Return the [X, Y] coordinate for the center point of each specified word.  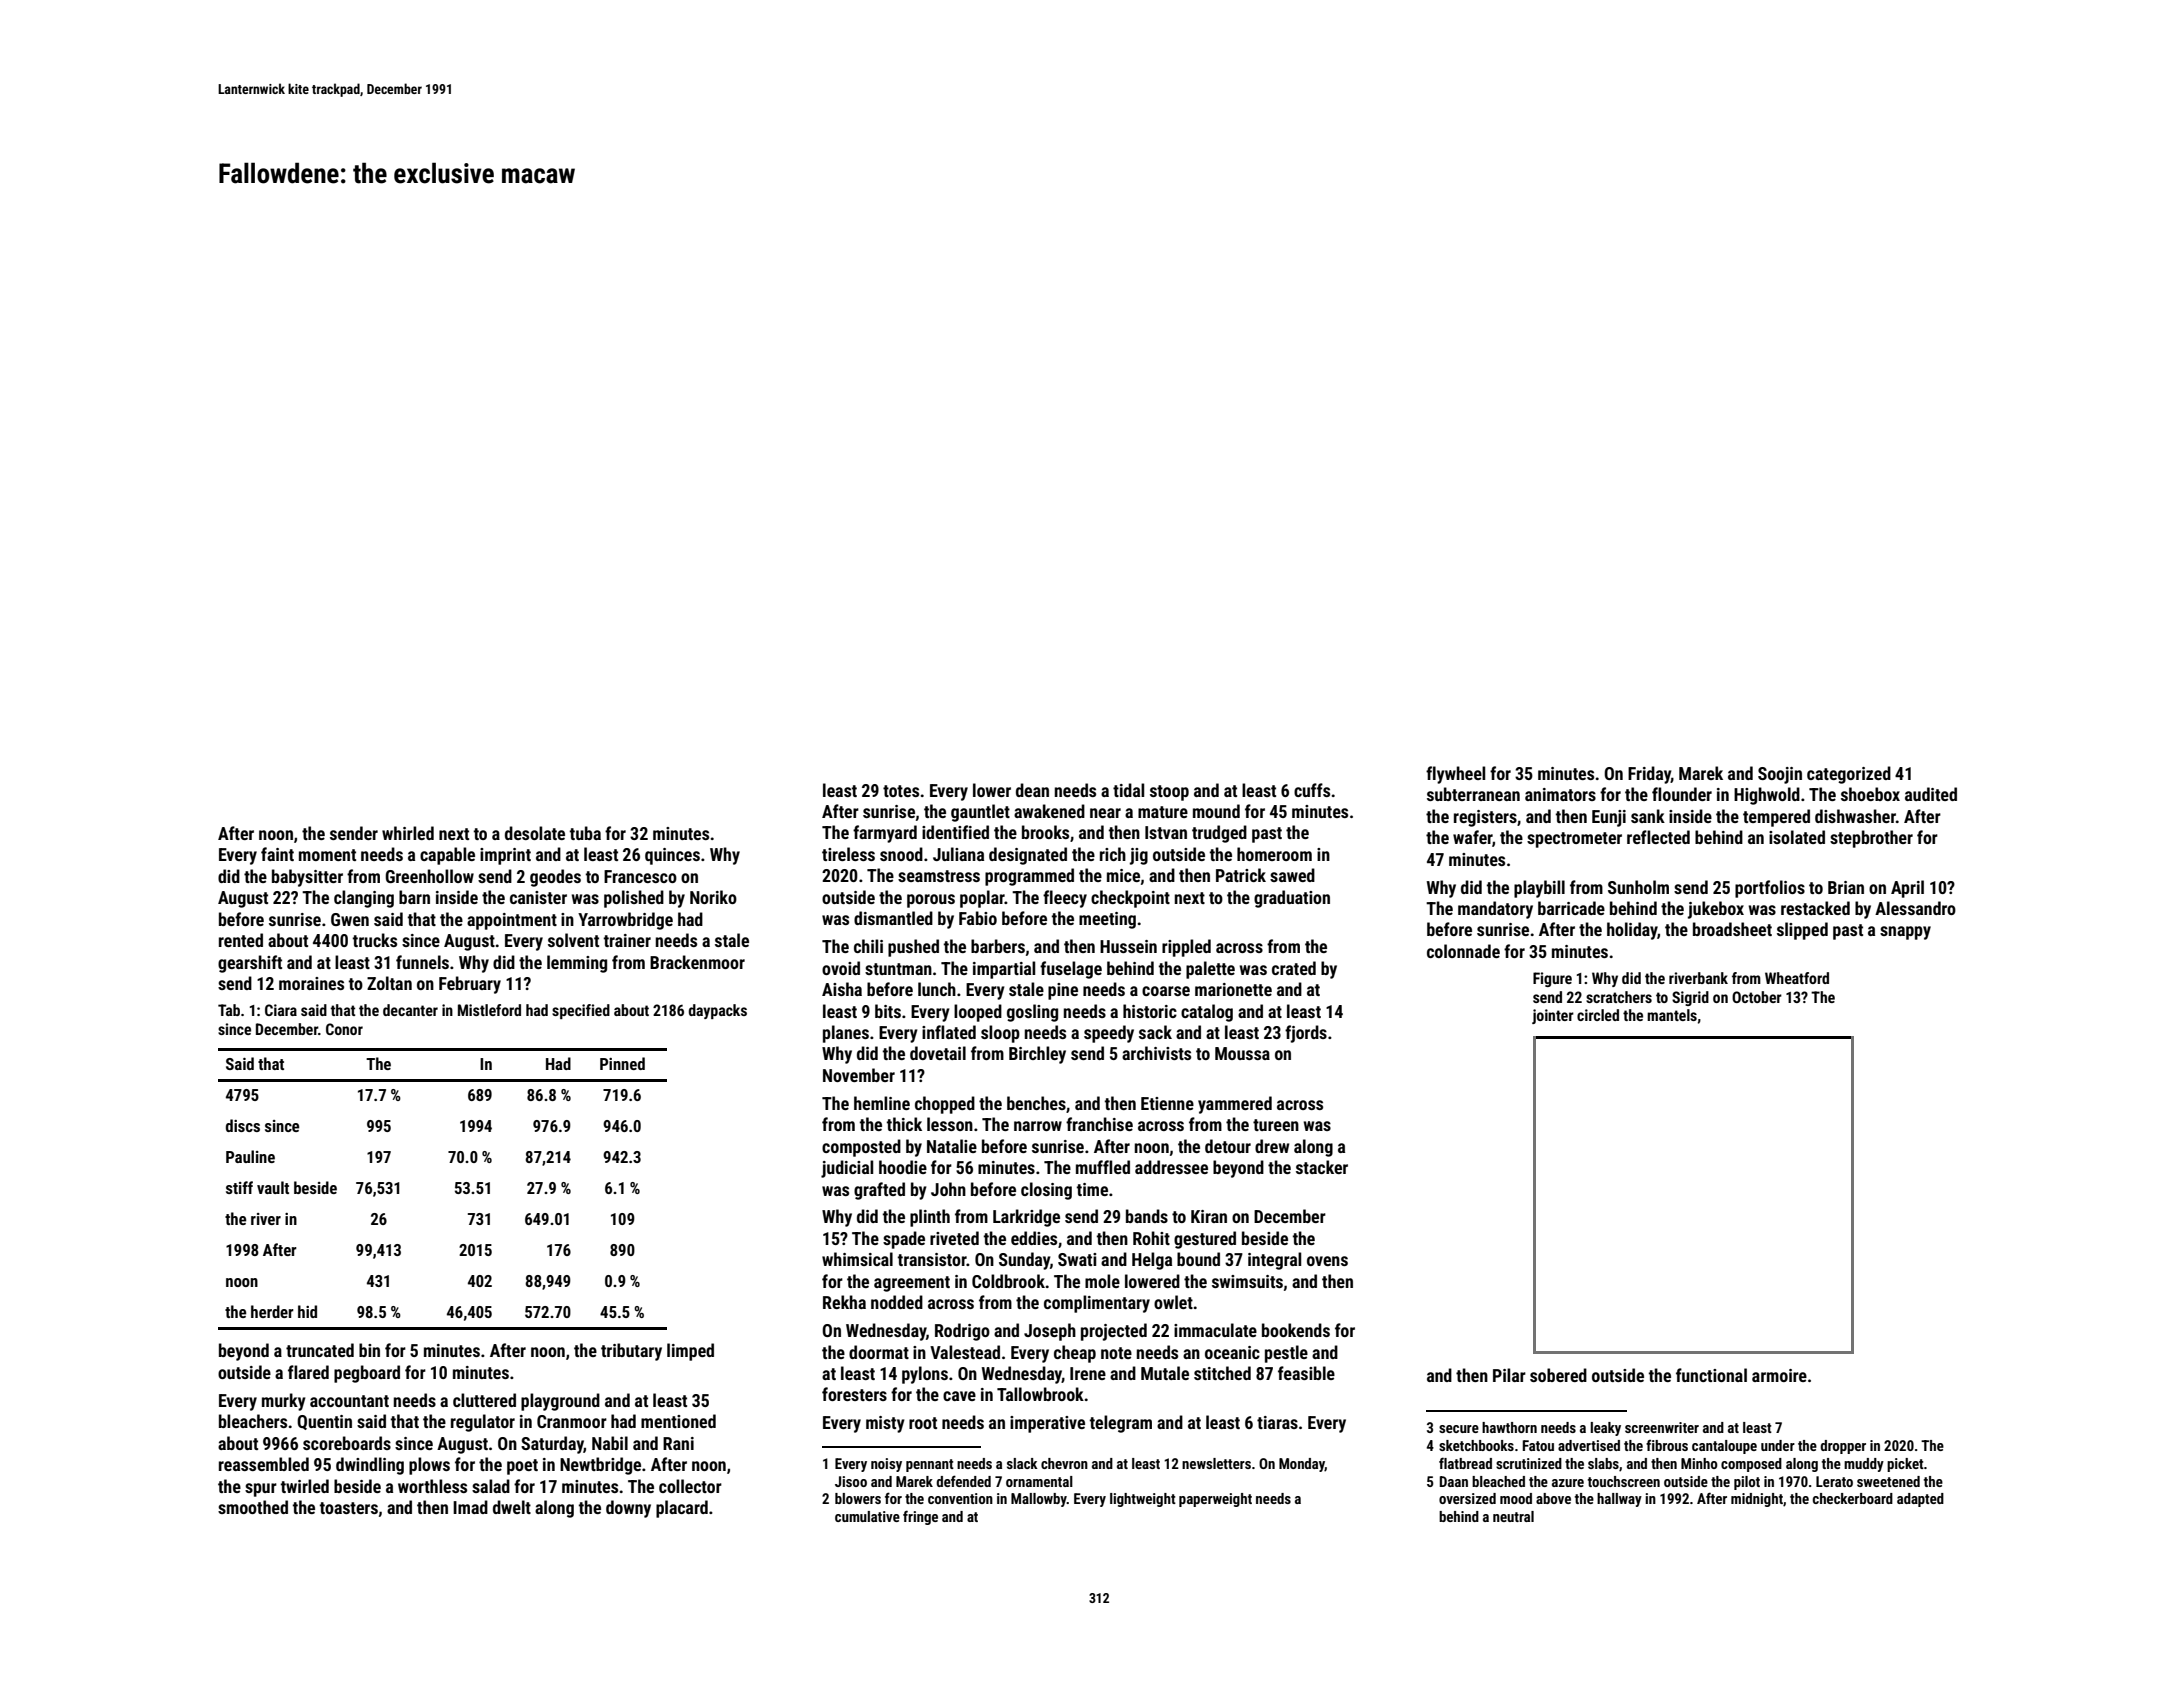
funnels [422, 962]
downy [628, 1509]
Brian [1846, 887]
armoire [1779, 1375]
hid [307, 1311]
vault [273, 1187]
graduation [1292, 899]
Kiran [1209, 1216]
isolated [1797, 837]
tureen [1276, 1125]
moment [327, 855]
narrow [1038, 1126]
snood [901, 854]
